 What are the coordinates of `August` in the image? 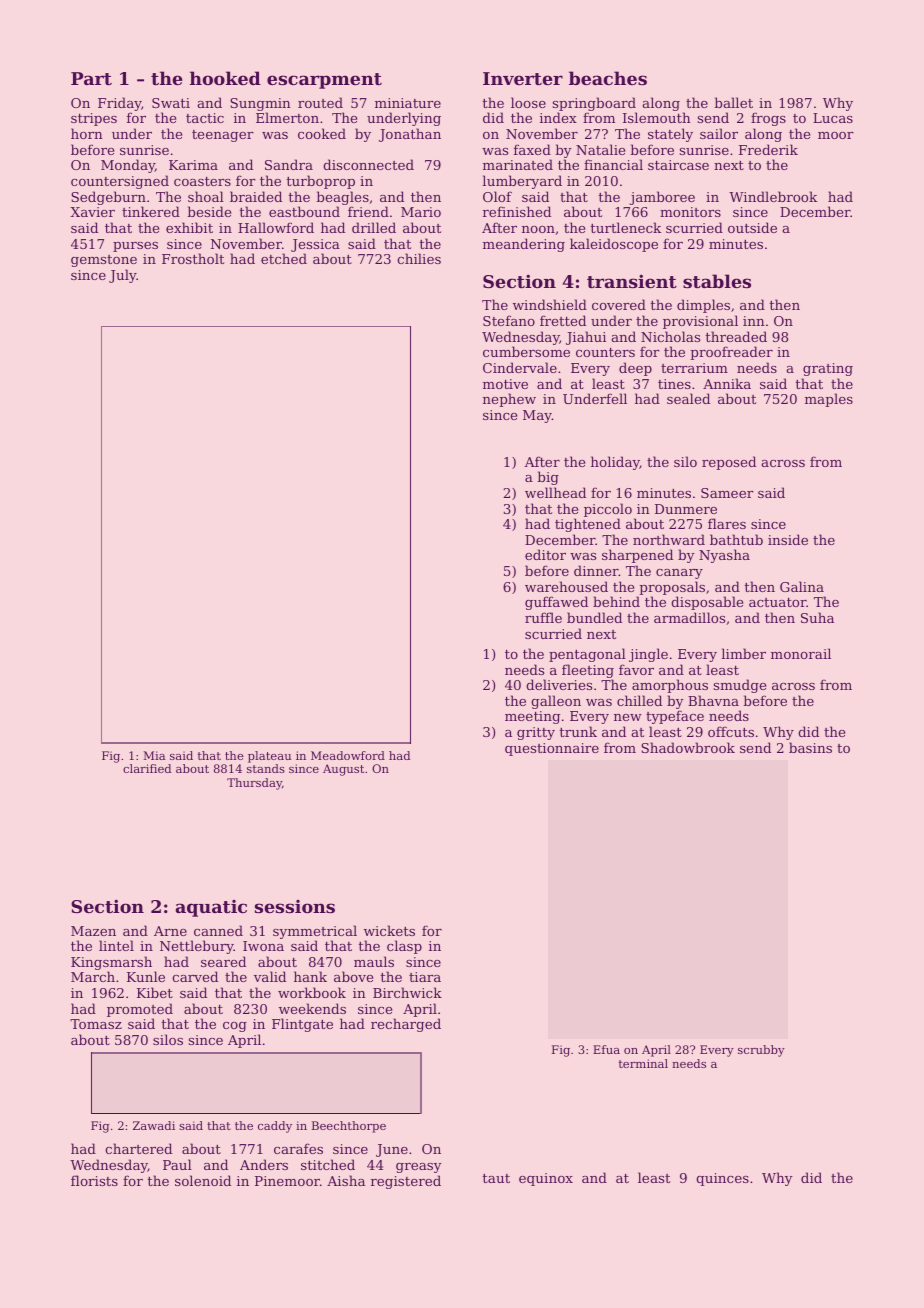 It's located at (343, 770).
